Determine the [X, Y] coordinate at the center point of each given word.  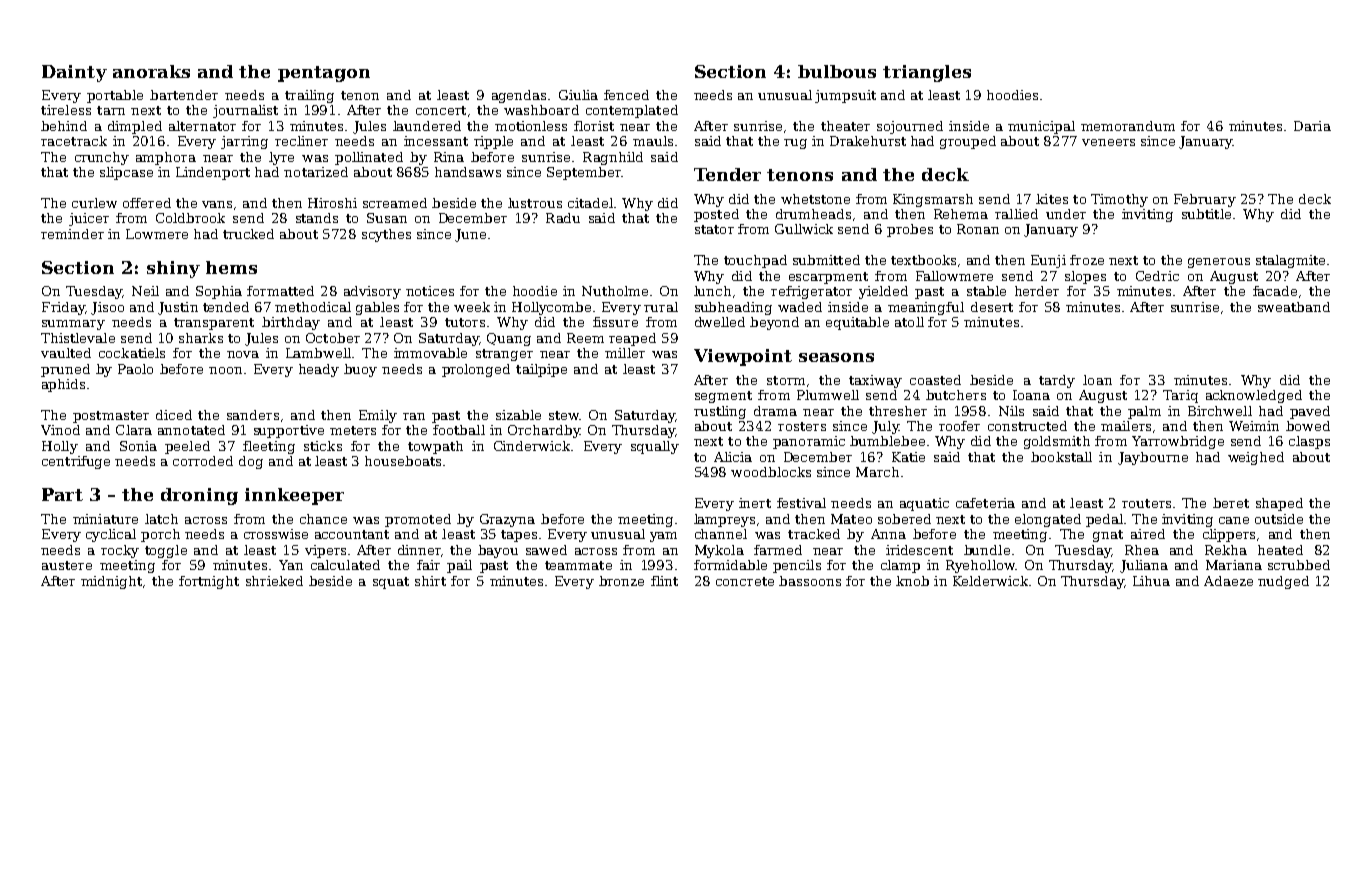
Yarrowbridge [1178, 442]
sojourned [910, 127]
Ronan [978, 229]
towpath [435, 447]
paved [1310, 412]
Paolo [135, 369]
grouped [968, 142]
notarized [316, 172]
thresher [898, 411]
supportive [289, 431]
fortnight [209, 582]
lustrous [535, 203]
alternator [202, 126]
